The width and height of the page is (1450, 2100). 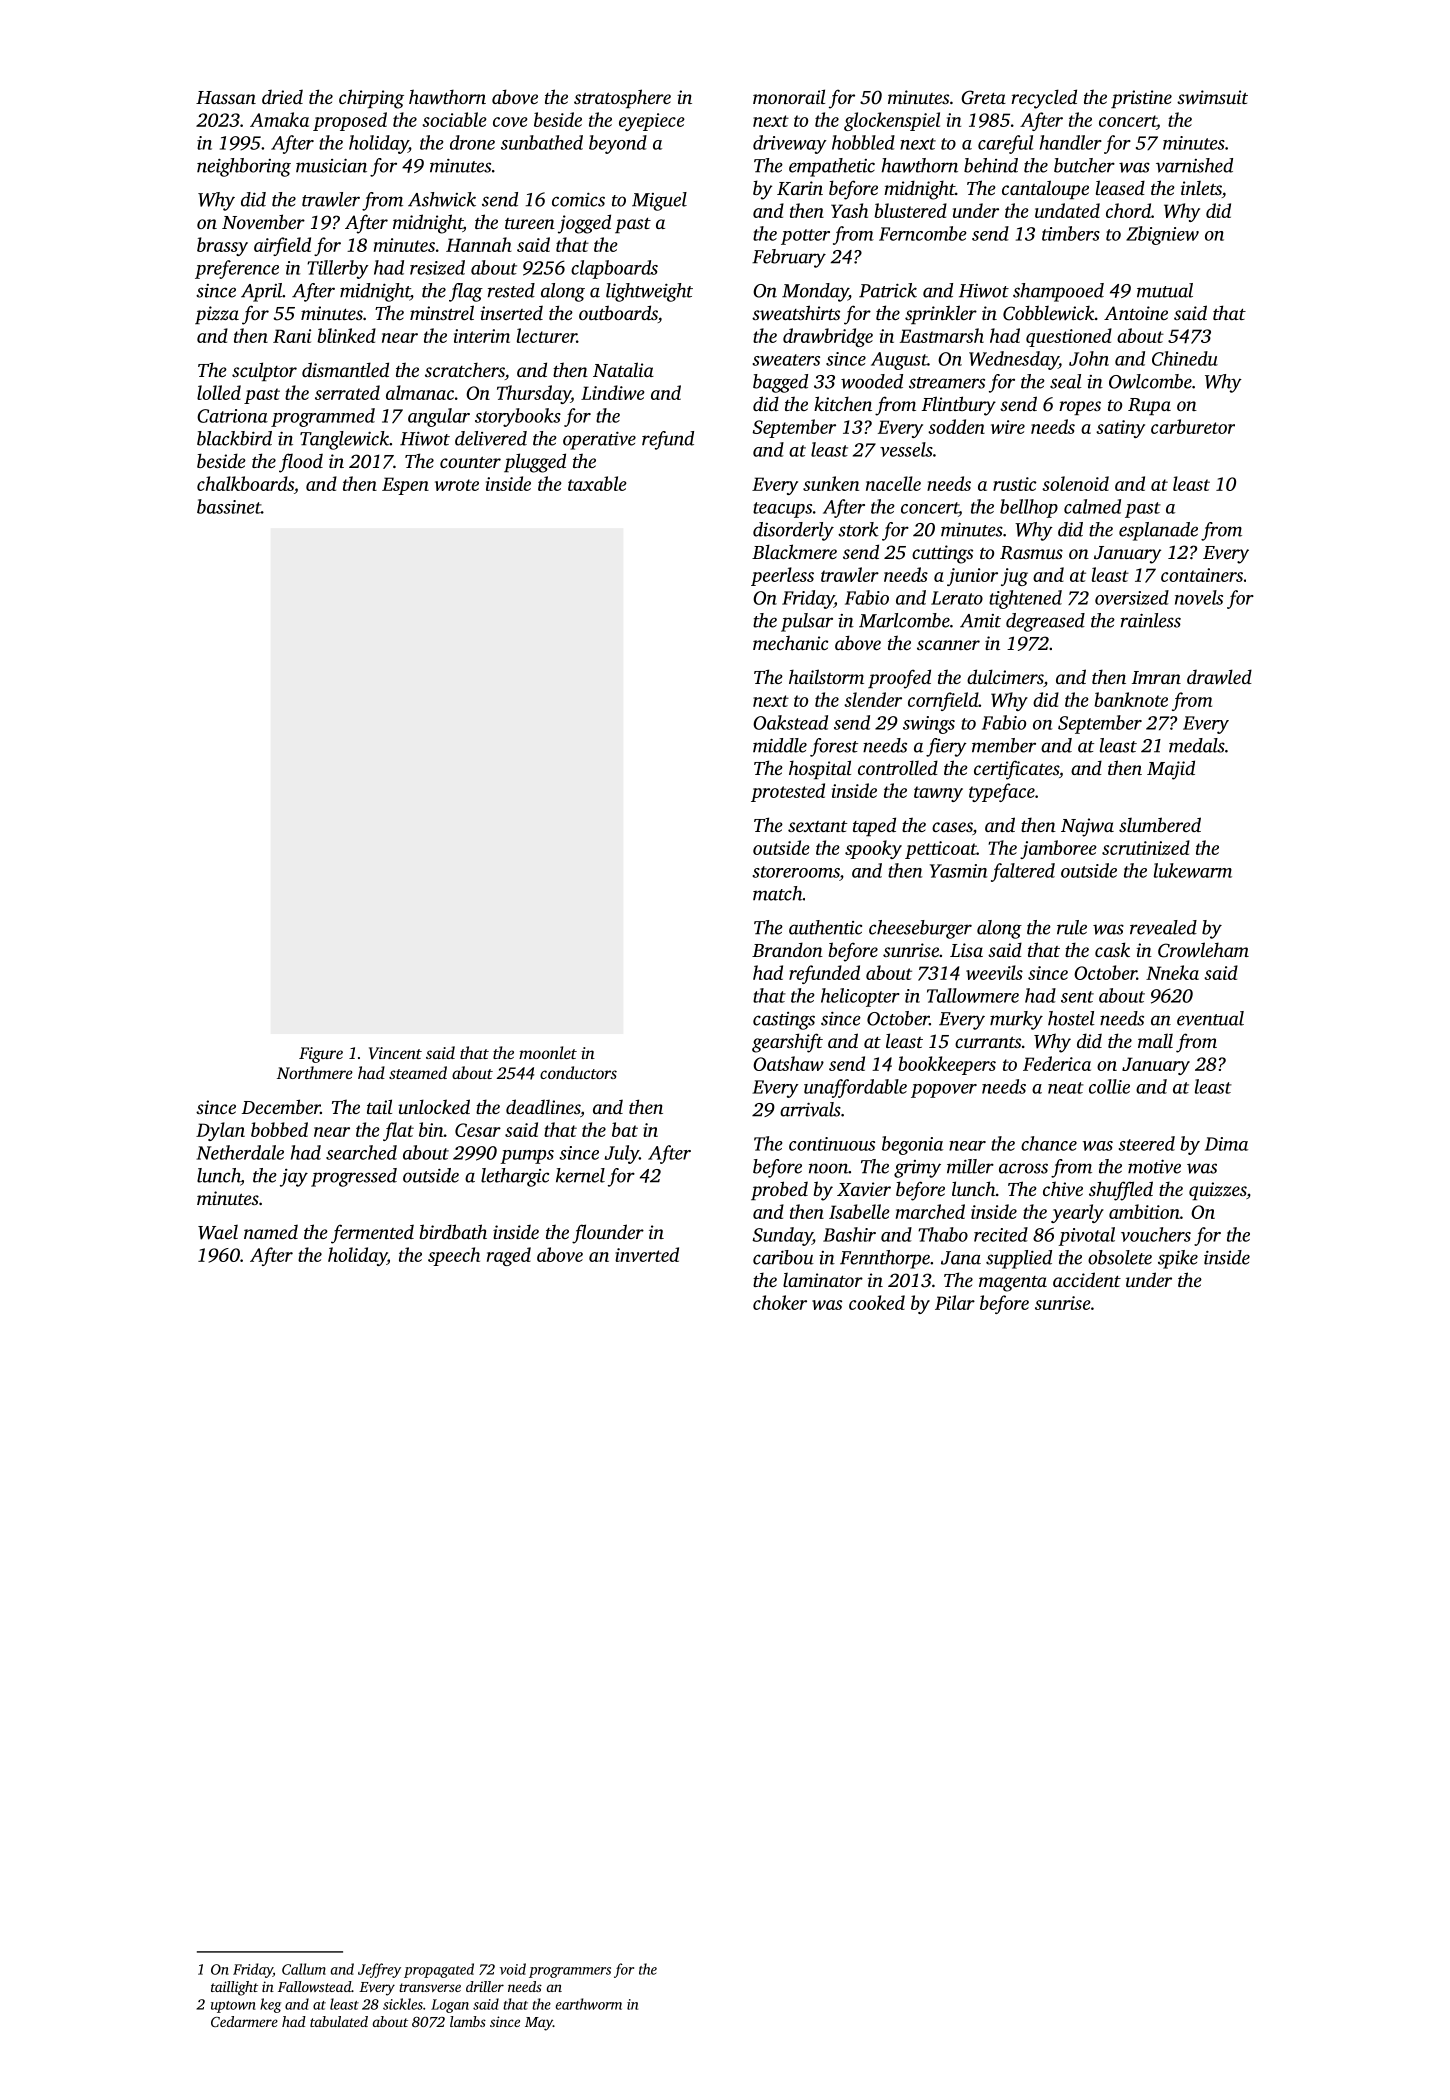 I want to click on inverted, so click(x=647, y=1254).
